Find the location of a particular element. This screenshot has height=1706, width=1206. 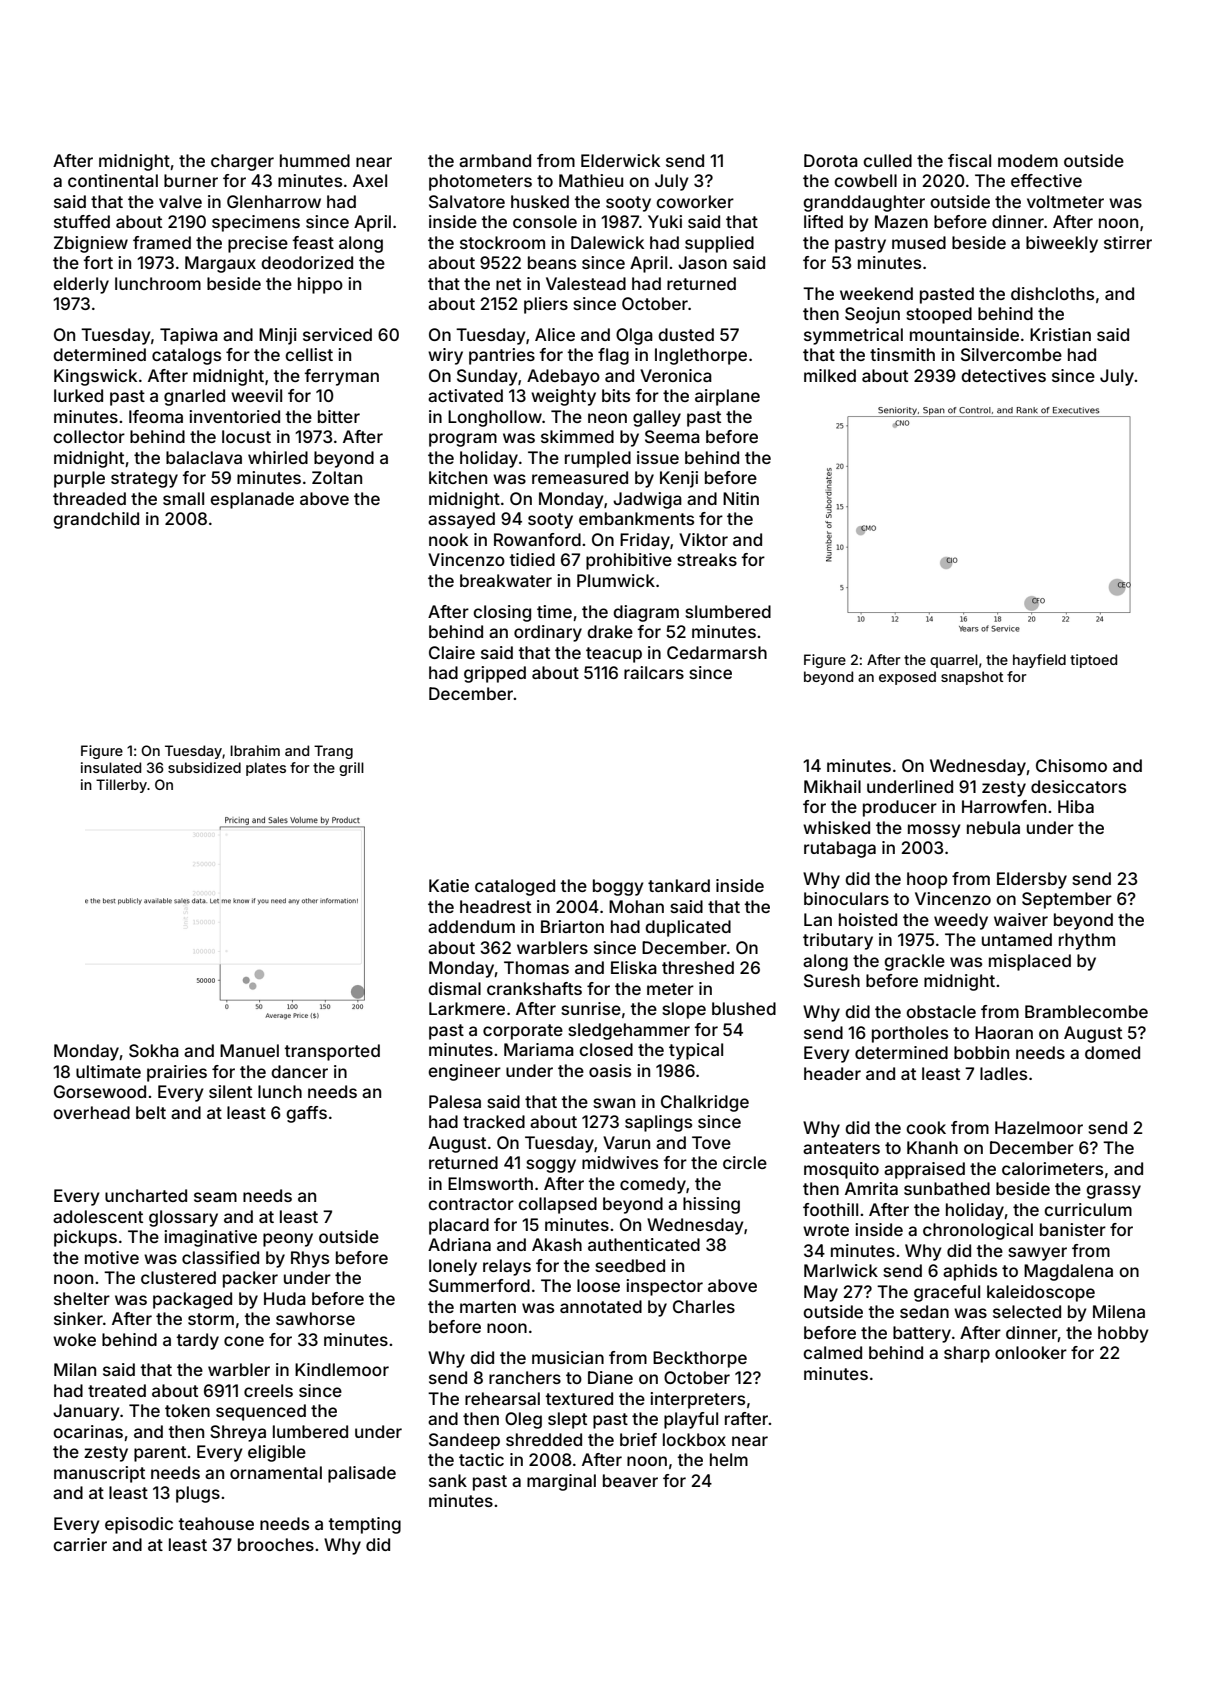

teahouse is located at coordinates (216, 1523).
